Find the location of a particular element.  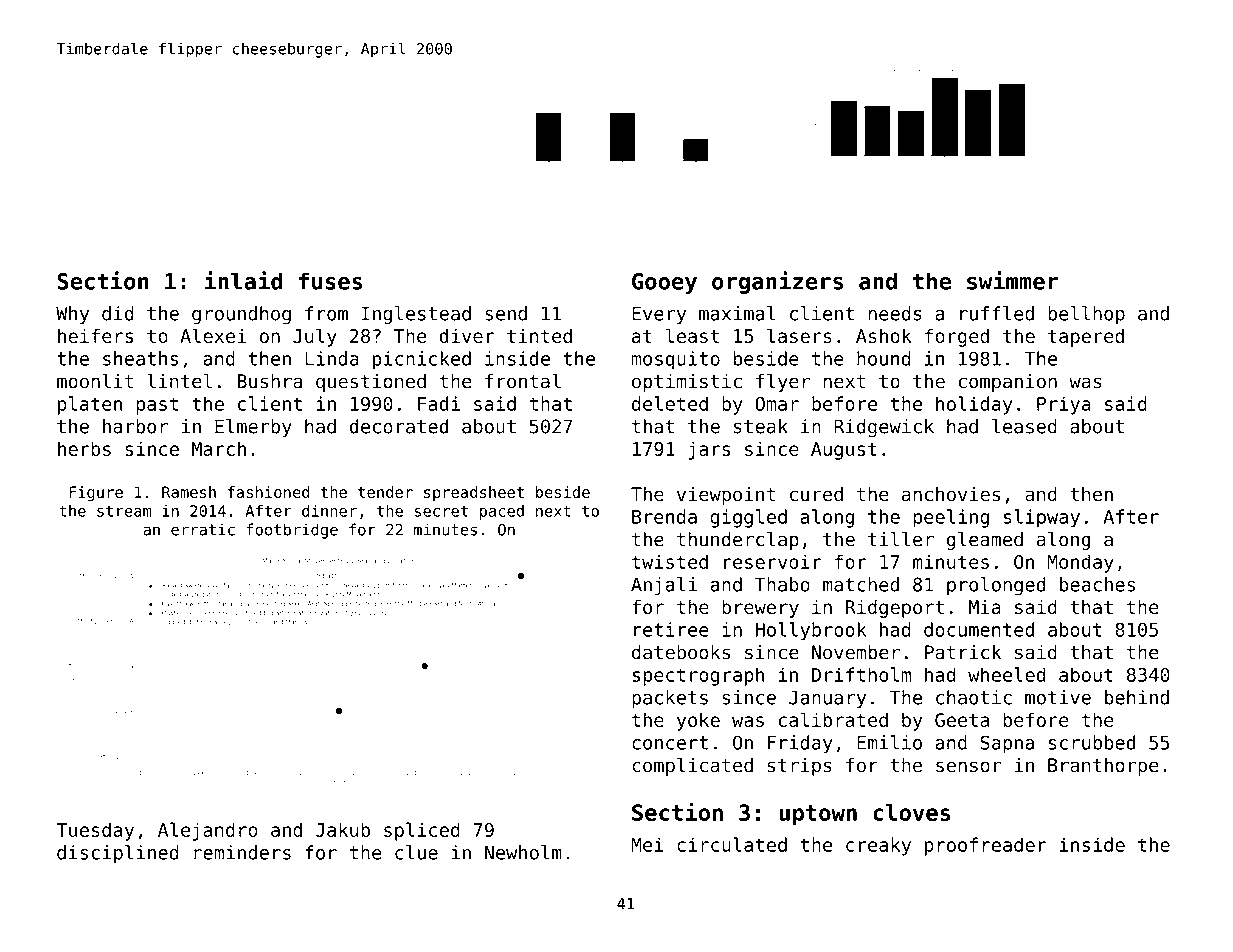

Gooey is located at coordinates (664, 283).
